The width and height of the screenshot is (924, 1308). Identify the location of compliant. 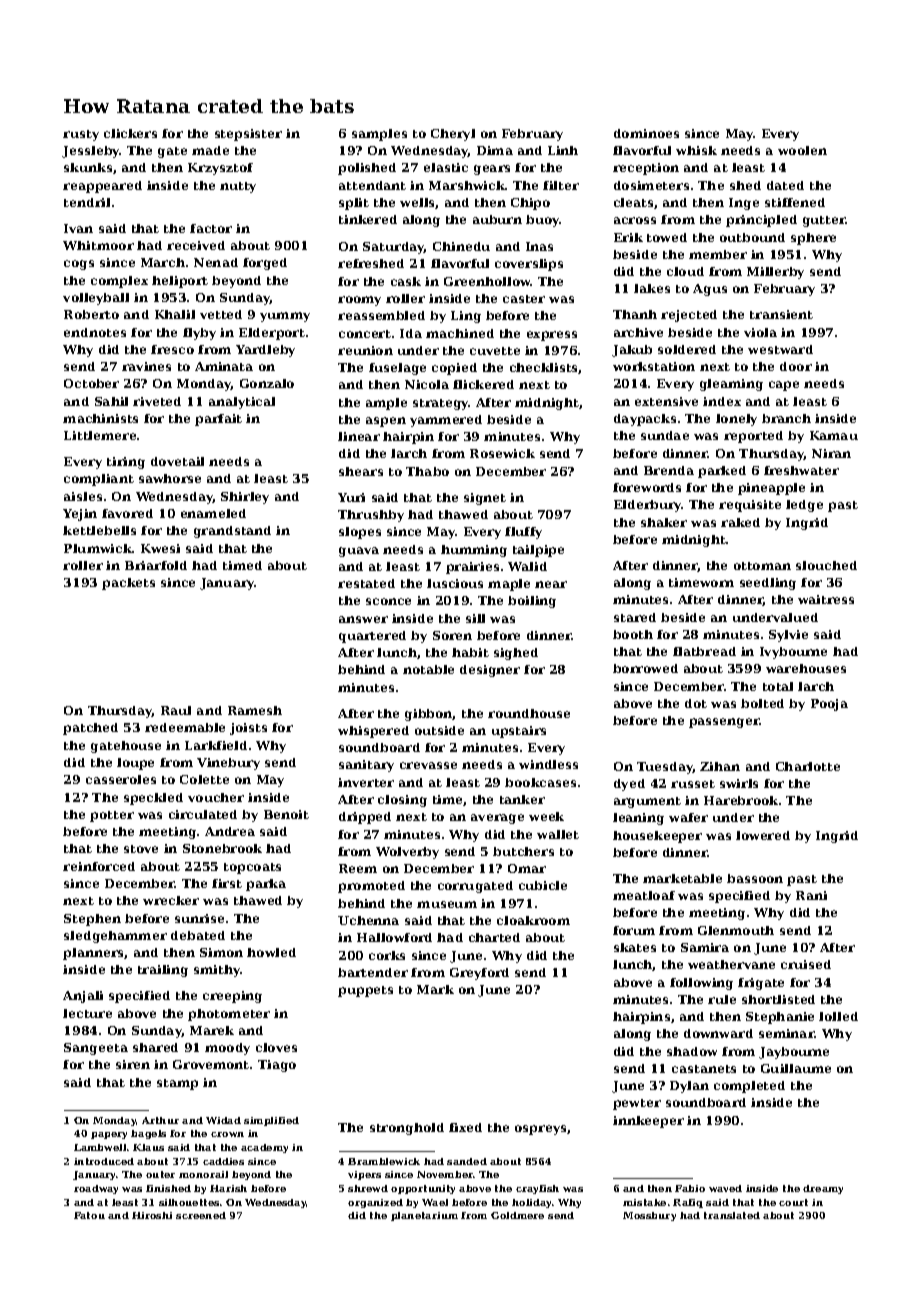
(99, 480).
